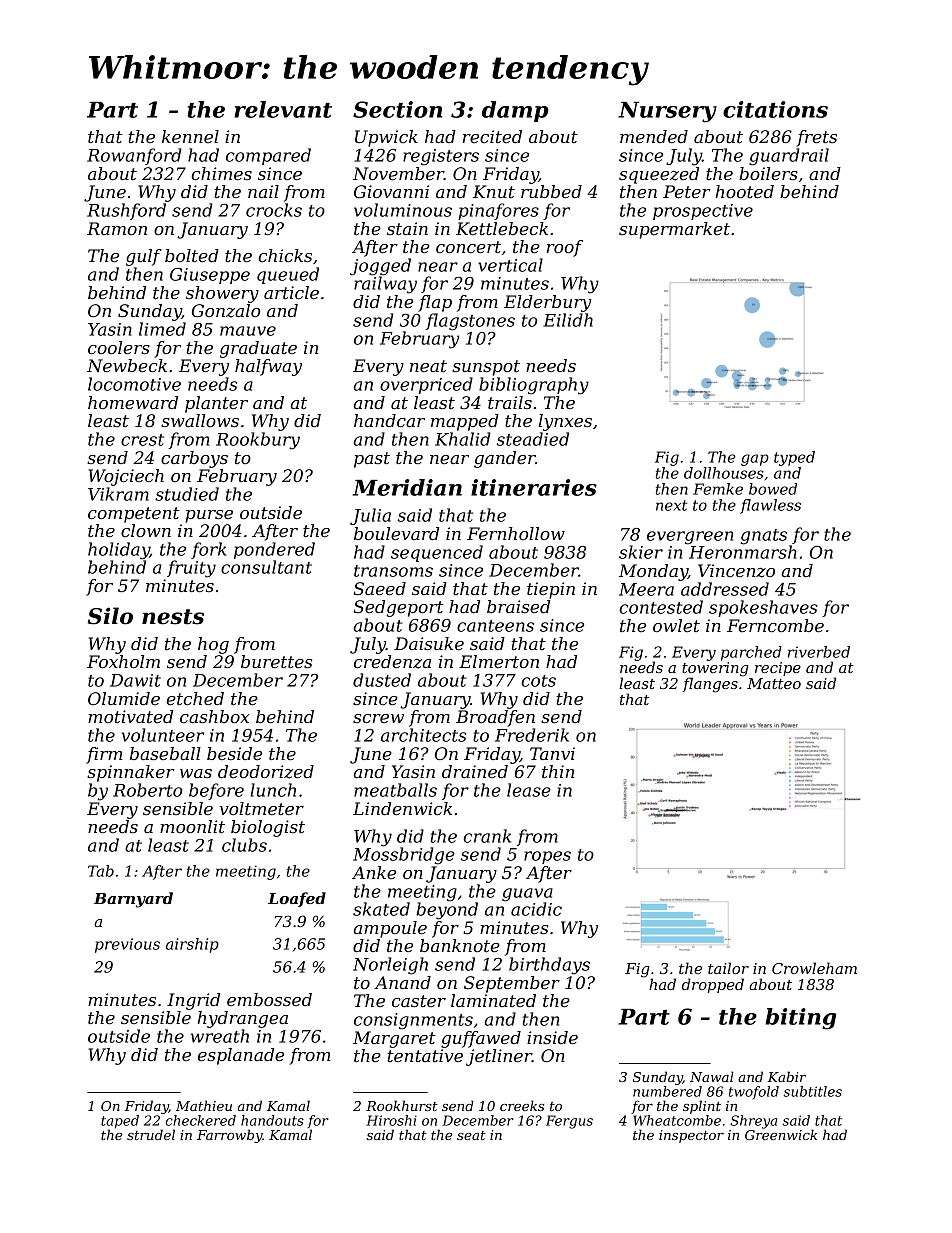 This image has height=1233, width=952. Describe the element at coordinates (272, 1120) in the image. I see `handouts` at that location.
